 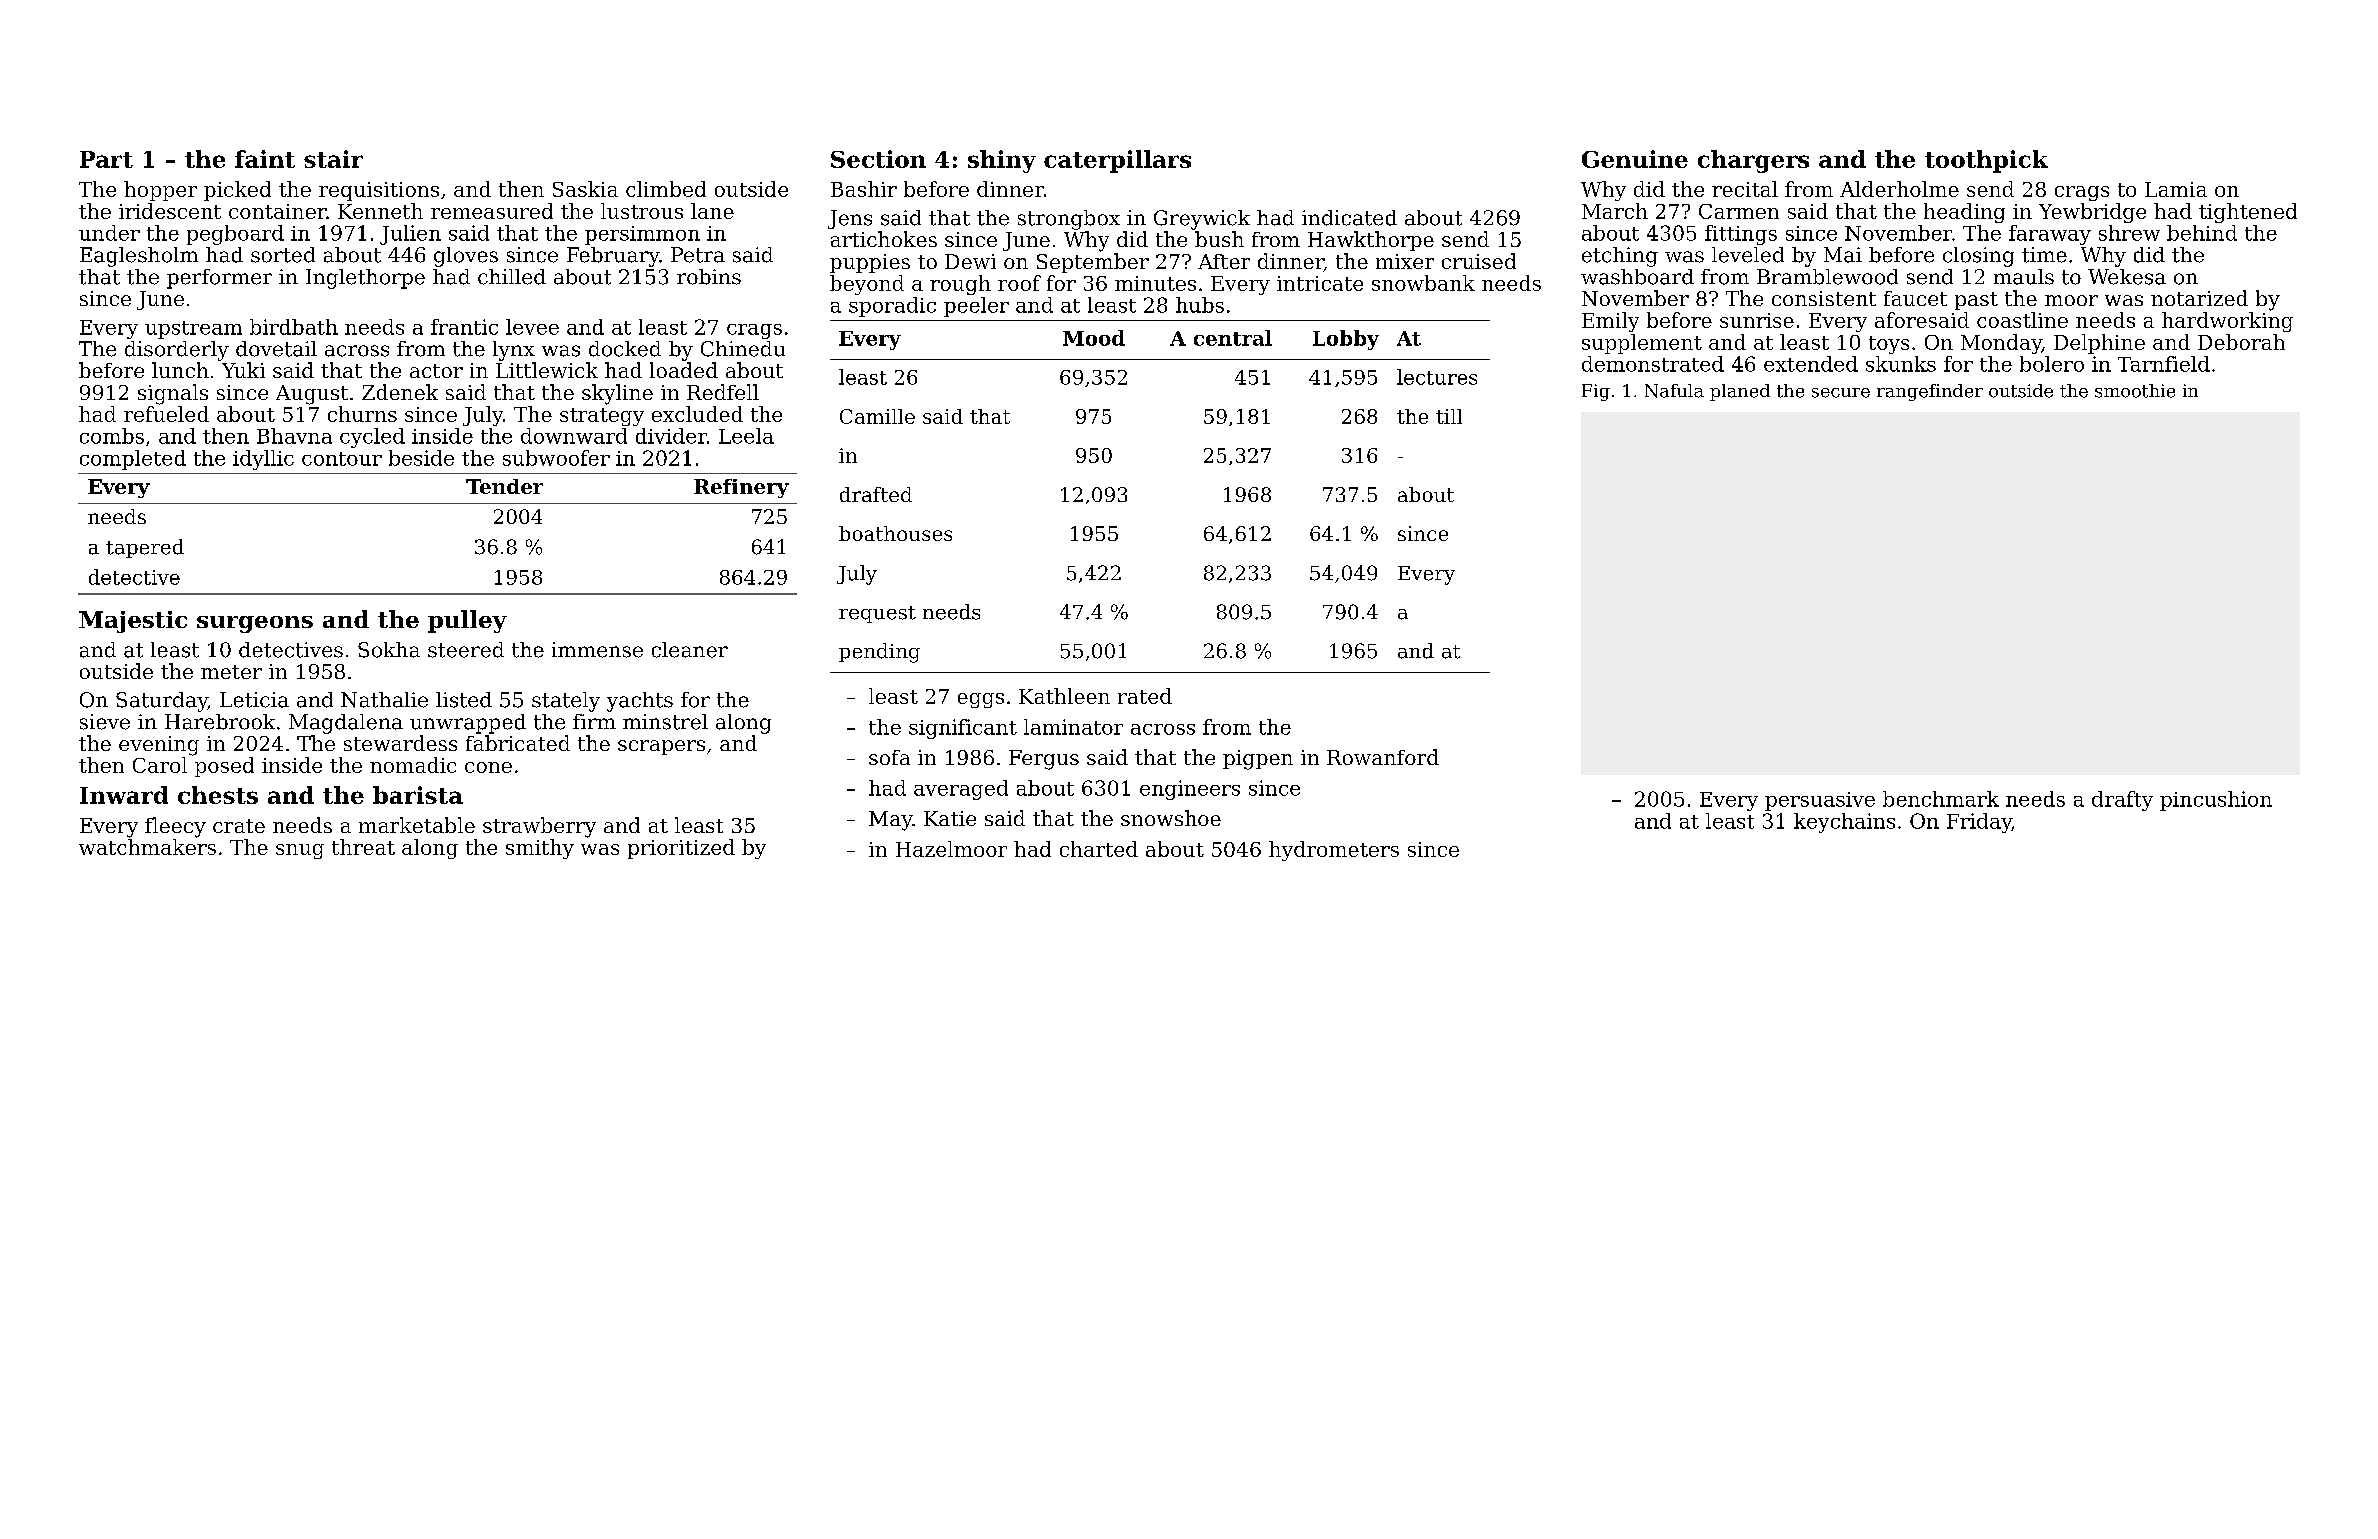 What do you see at coordinates (1437, 377) in the document?
I see `lectures` at bounding box center [1437, 377].
